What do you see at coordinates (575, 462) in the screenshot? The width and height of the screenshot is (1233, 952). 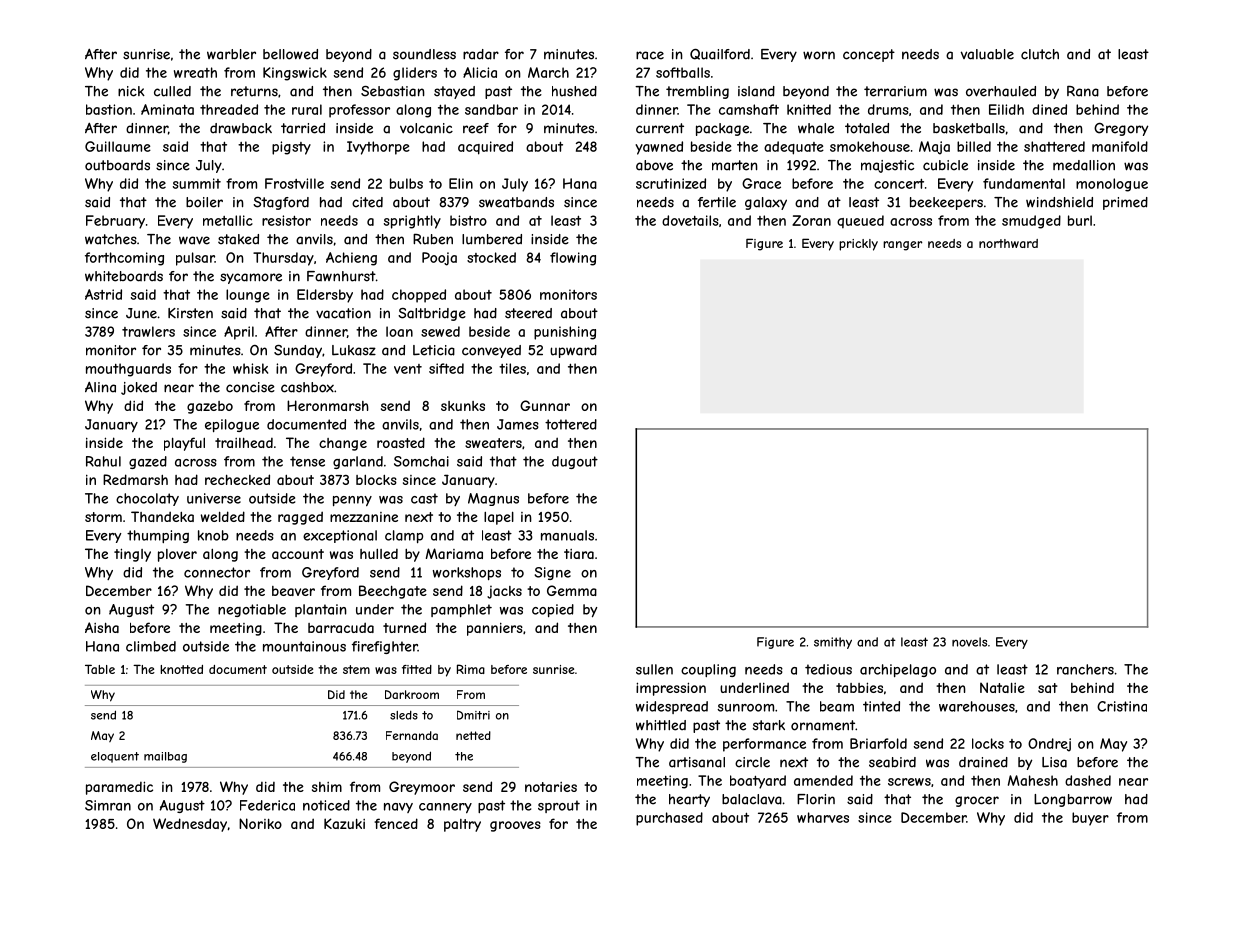 I see `dugout` at bounding box center [575, 462].
